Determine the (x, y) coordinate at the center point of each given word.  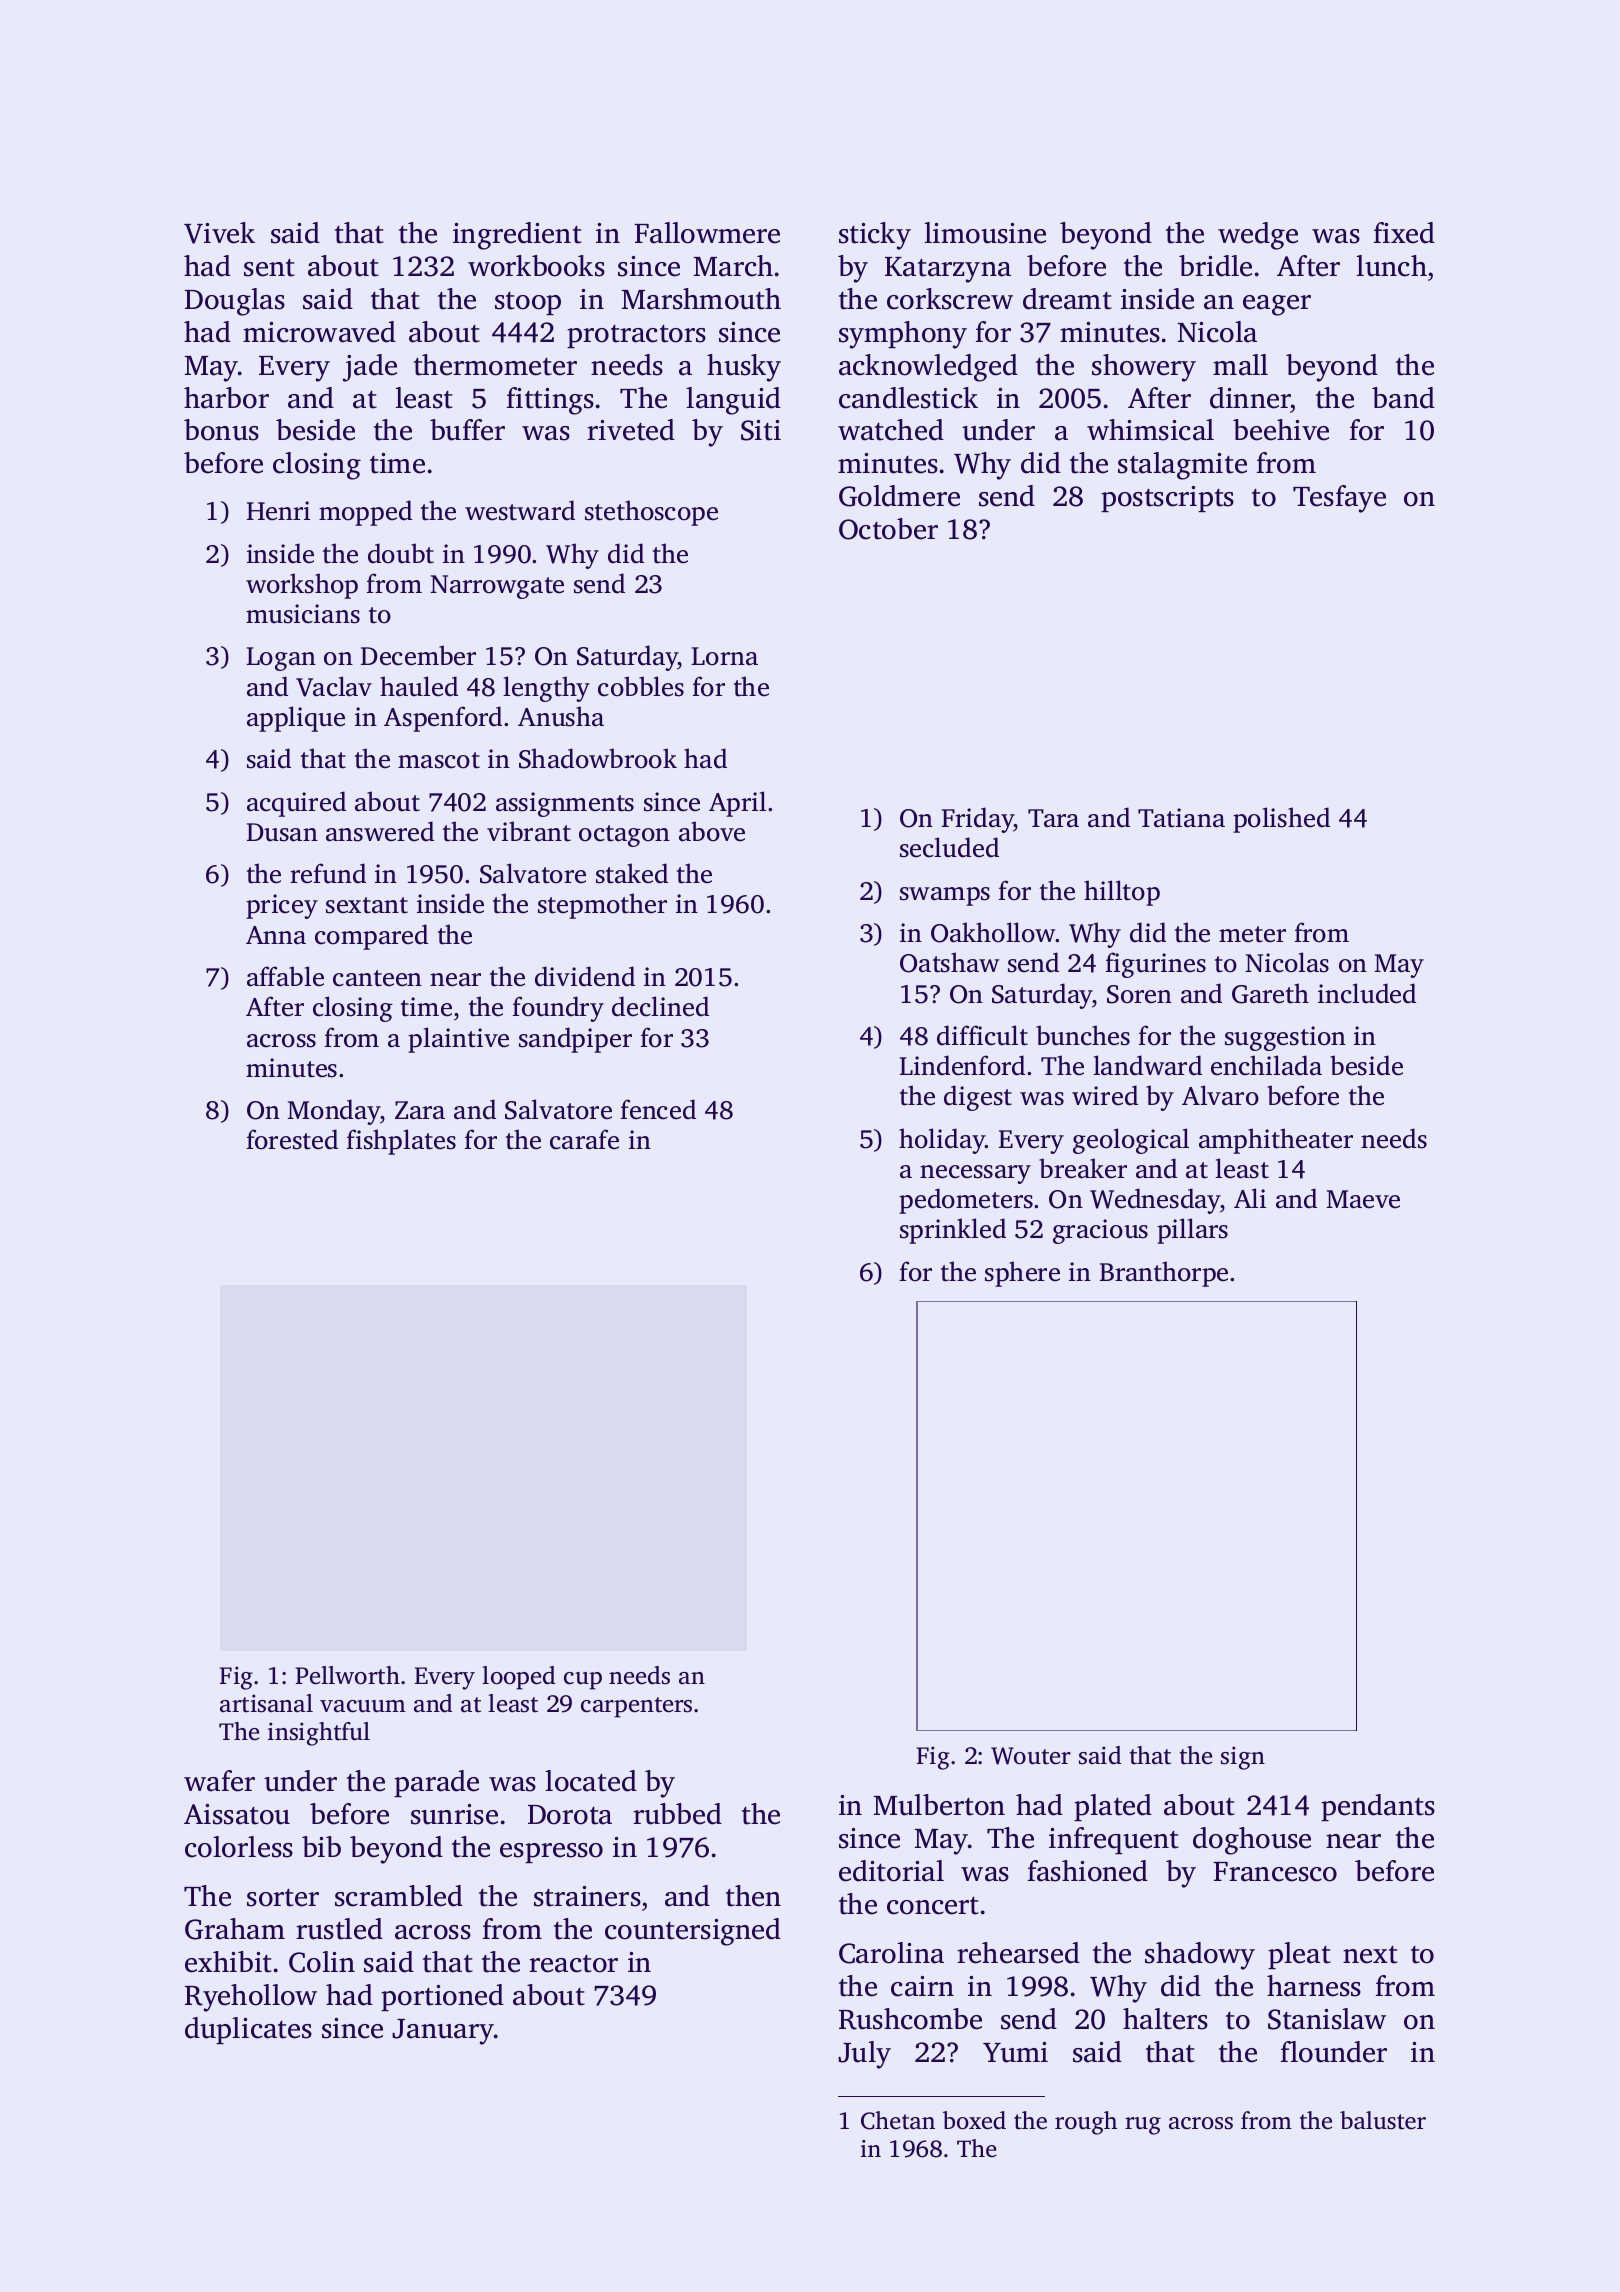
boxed (974, 2120)
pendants (1378, 1807)
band (1403, 398)
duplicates (248, 2030)
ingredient (517, 236)
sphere (1022, 1274)
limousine (985, 233)
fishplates (401, 1142)
